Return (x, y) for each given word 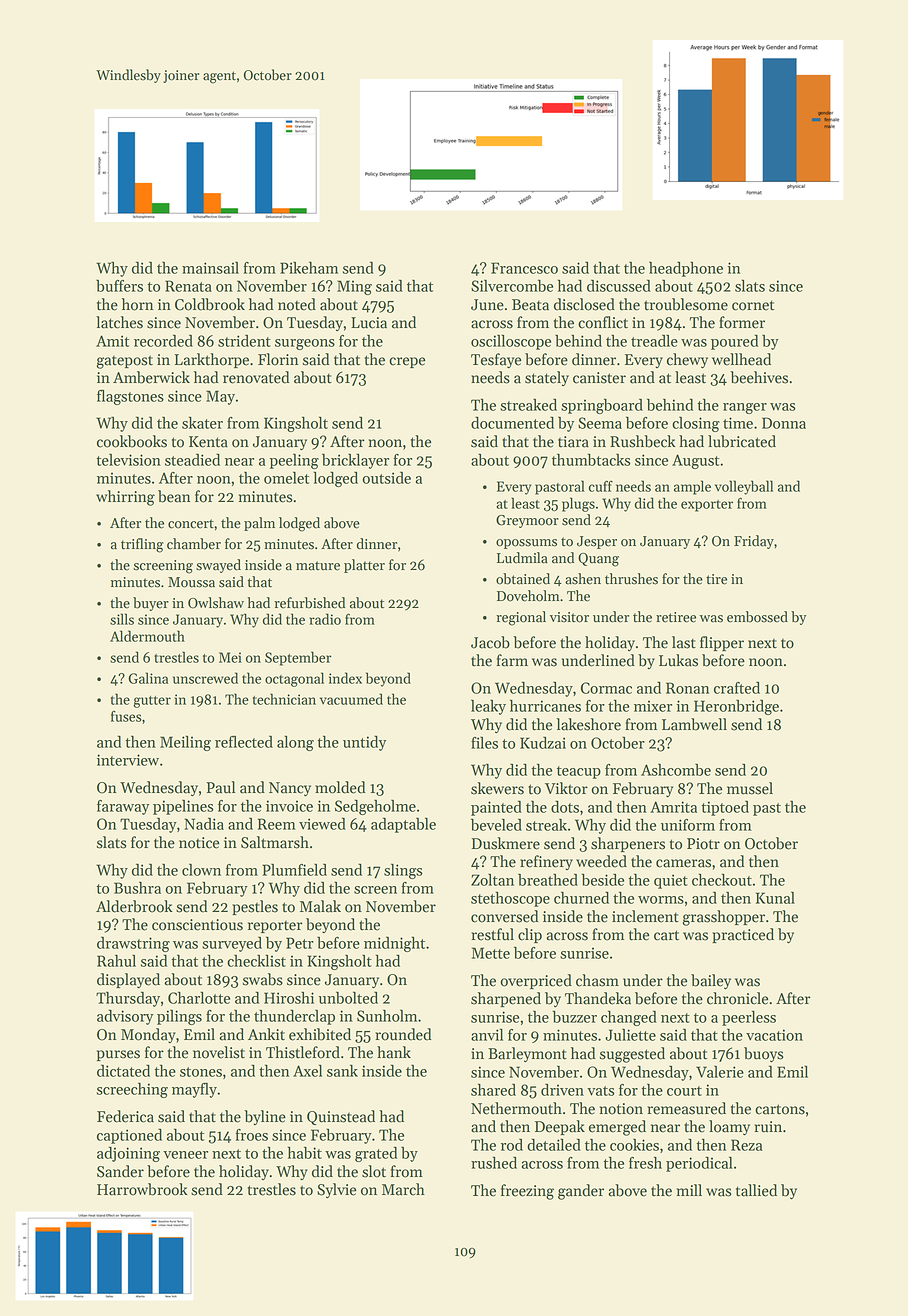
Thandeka (598, 998)
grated (376, 1154)
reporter (275, 927)
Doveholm (528, 596)
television (128, 459)
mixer (653, 706)
